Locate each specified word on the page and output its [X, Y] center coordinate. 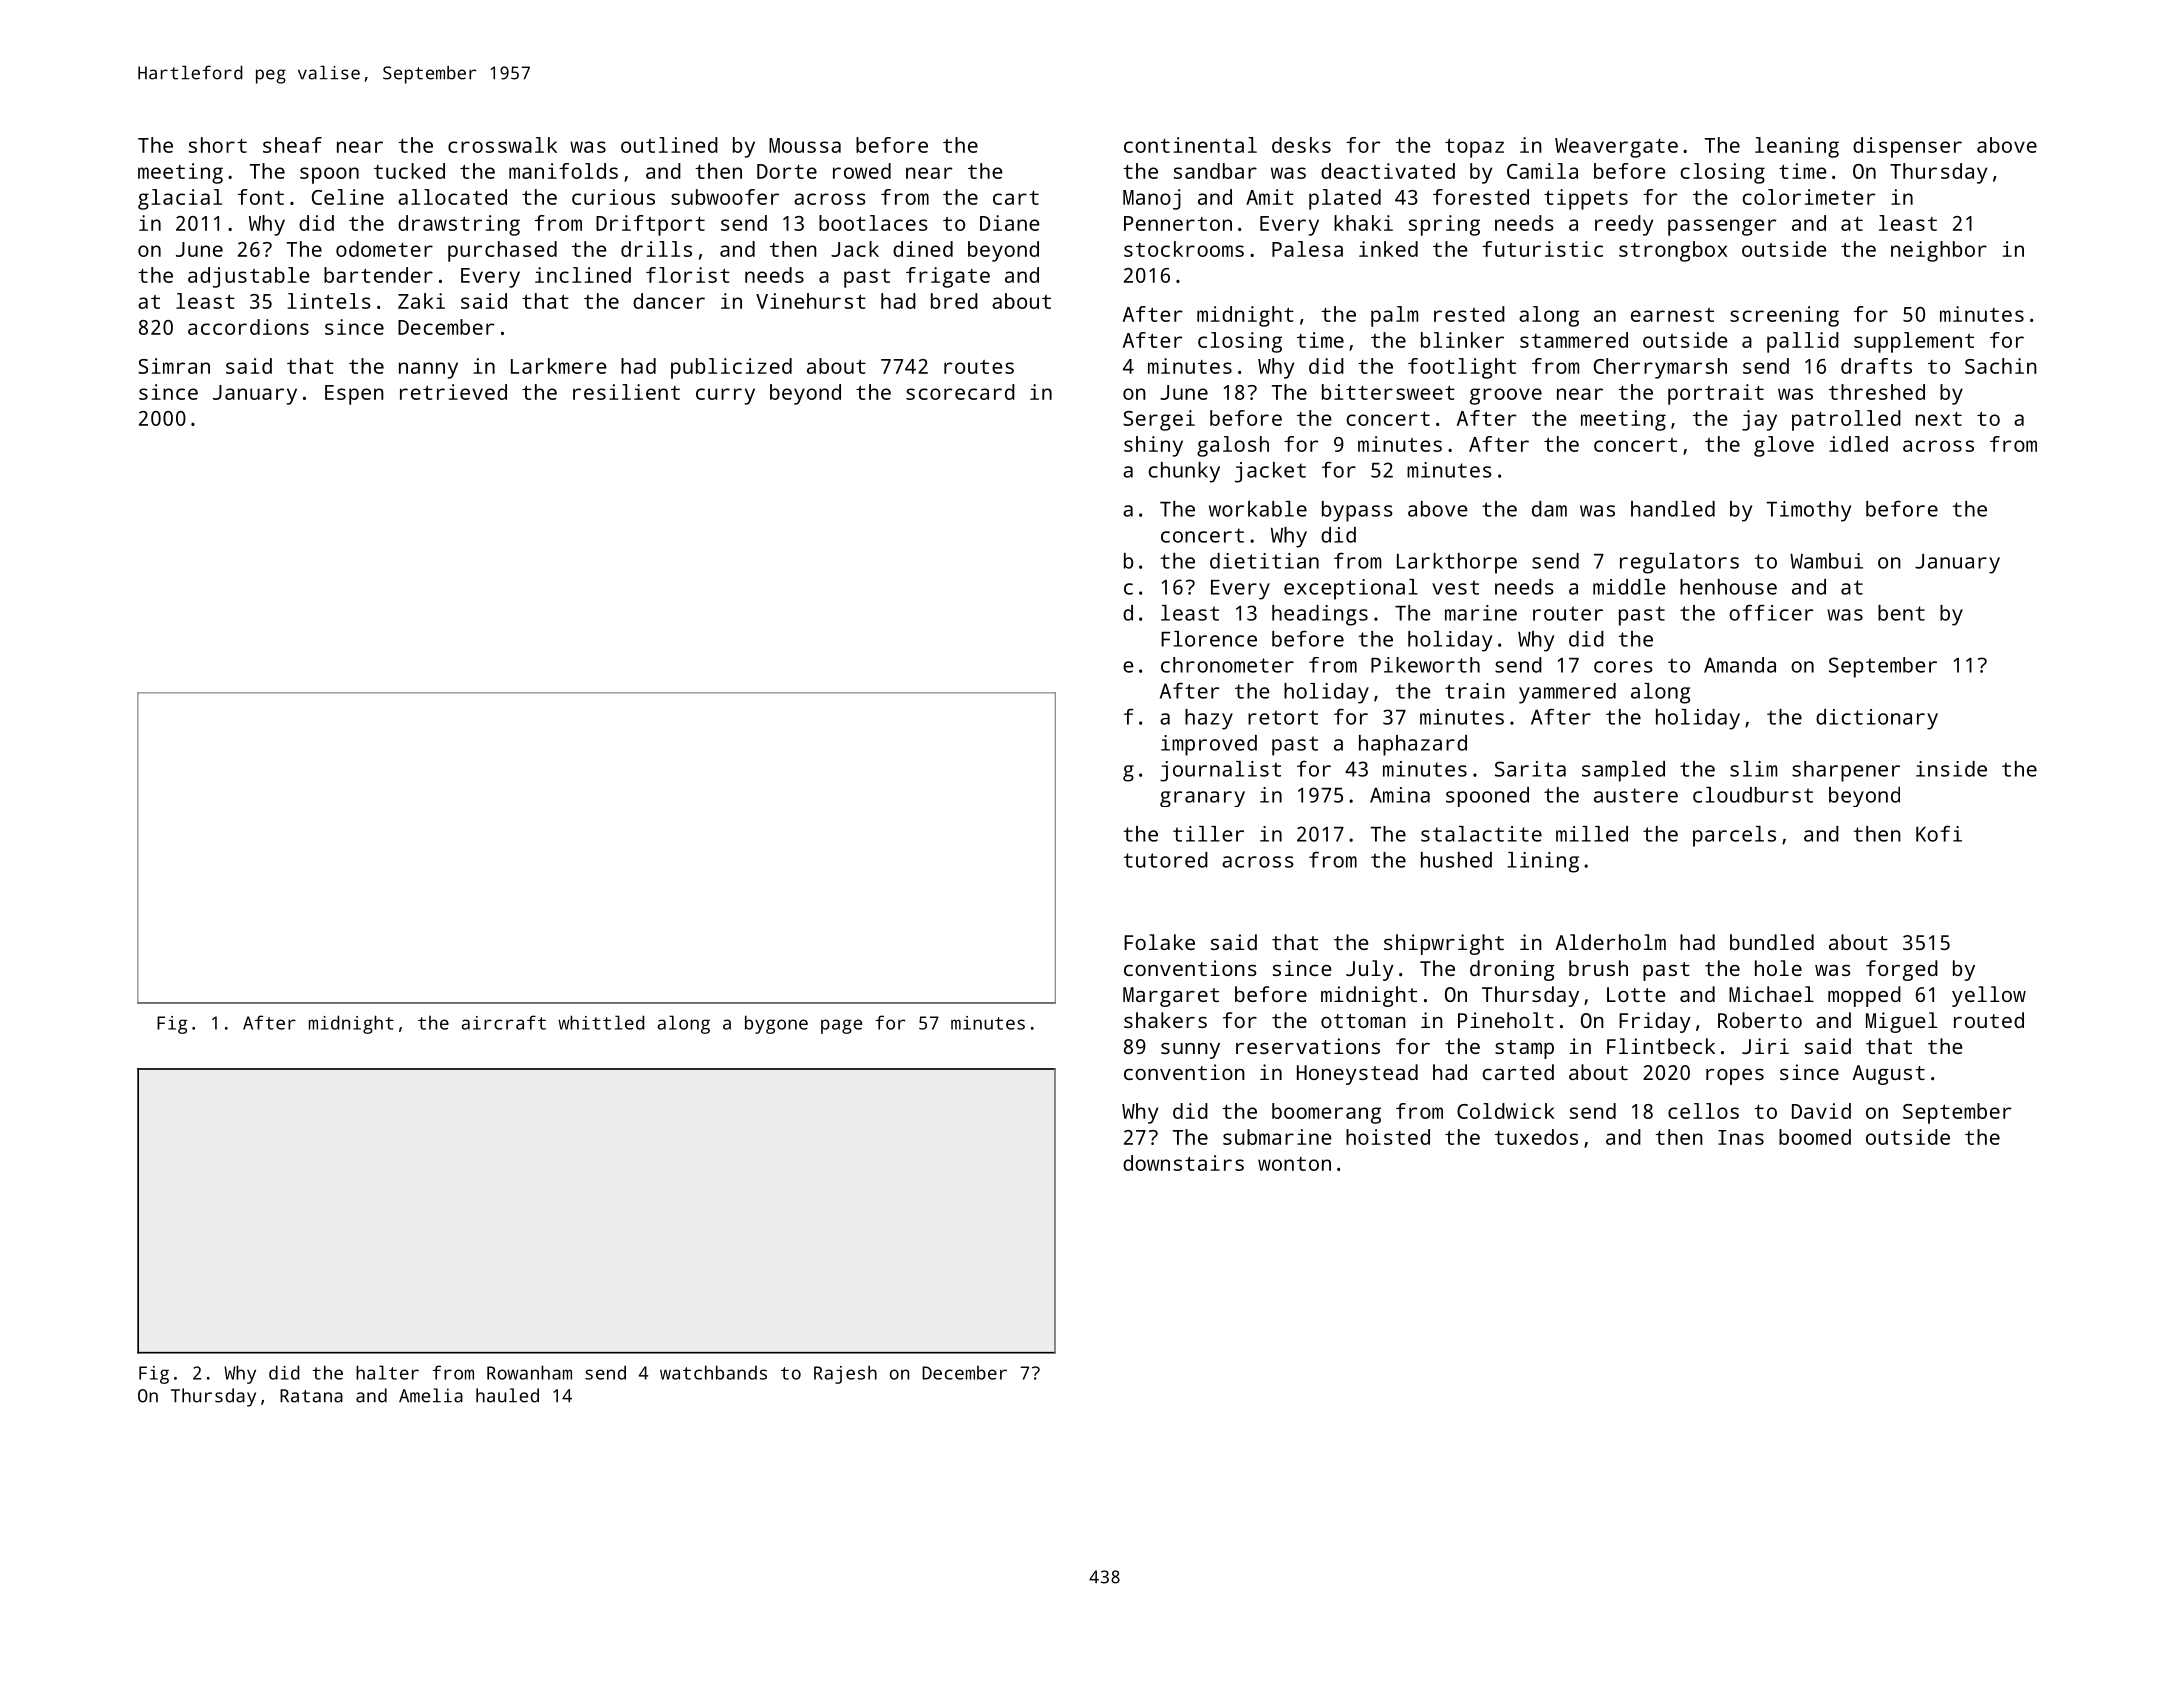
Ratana [311, 1396]
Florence [1209, 639]
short [218, 145]
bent [1901, 613]
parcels [1734, 836]
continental [1190, 145]
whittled [601, 1022]
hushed [1456, 860]
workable [1258, 509]
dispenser [1907, 147]
